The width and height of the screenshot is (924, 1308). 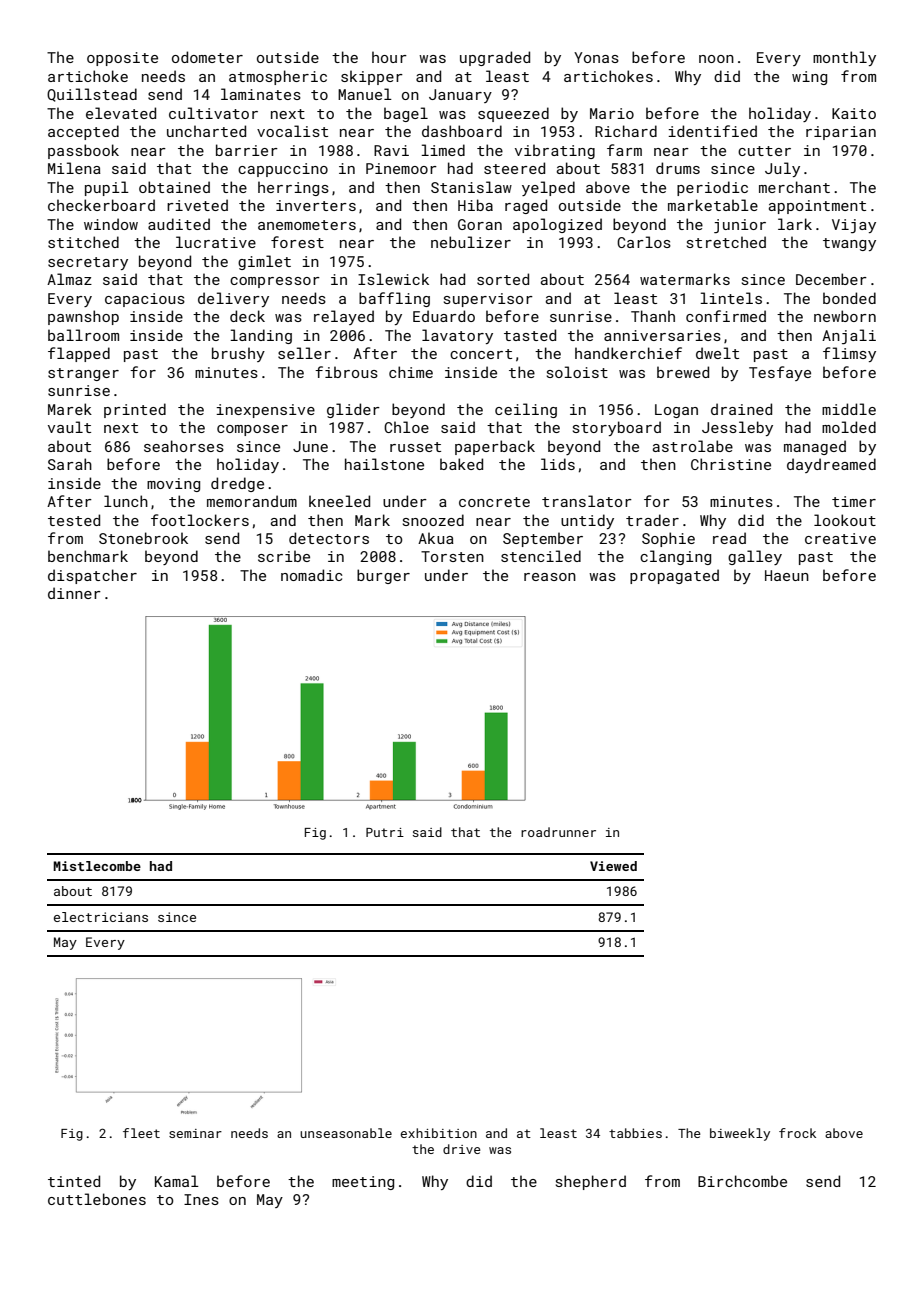 What do you see at coordinates (854, 501) in the screenshot?
I see `timer` at bounding box center [854, 501].
